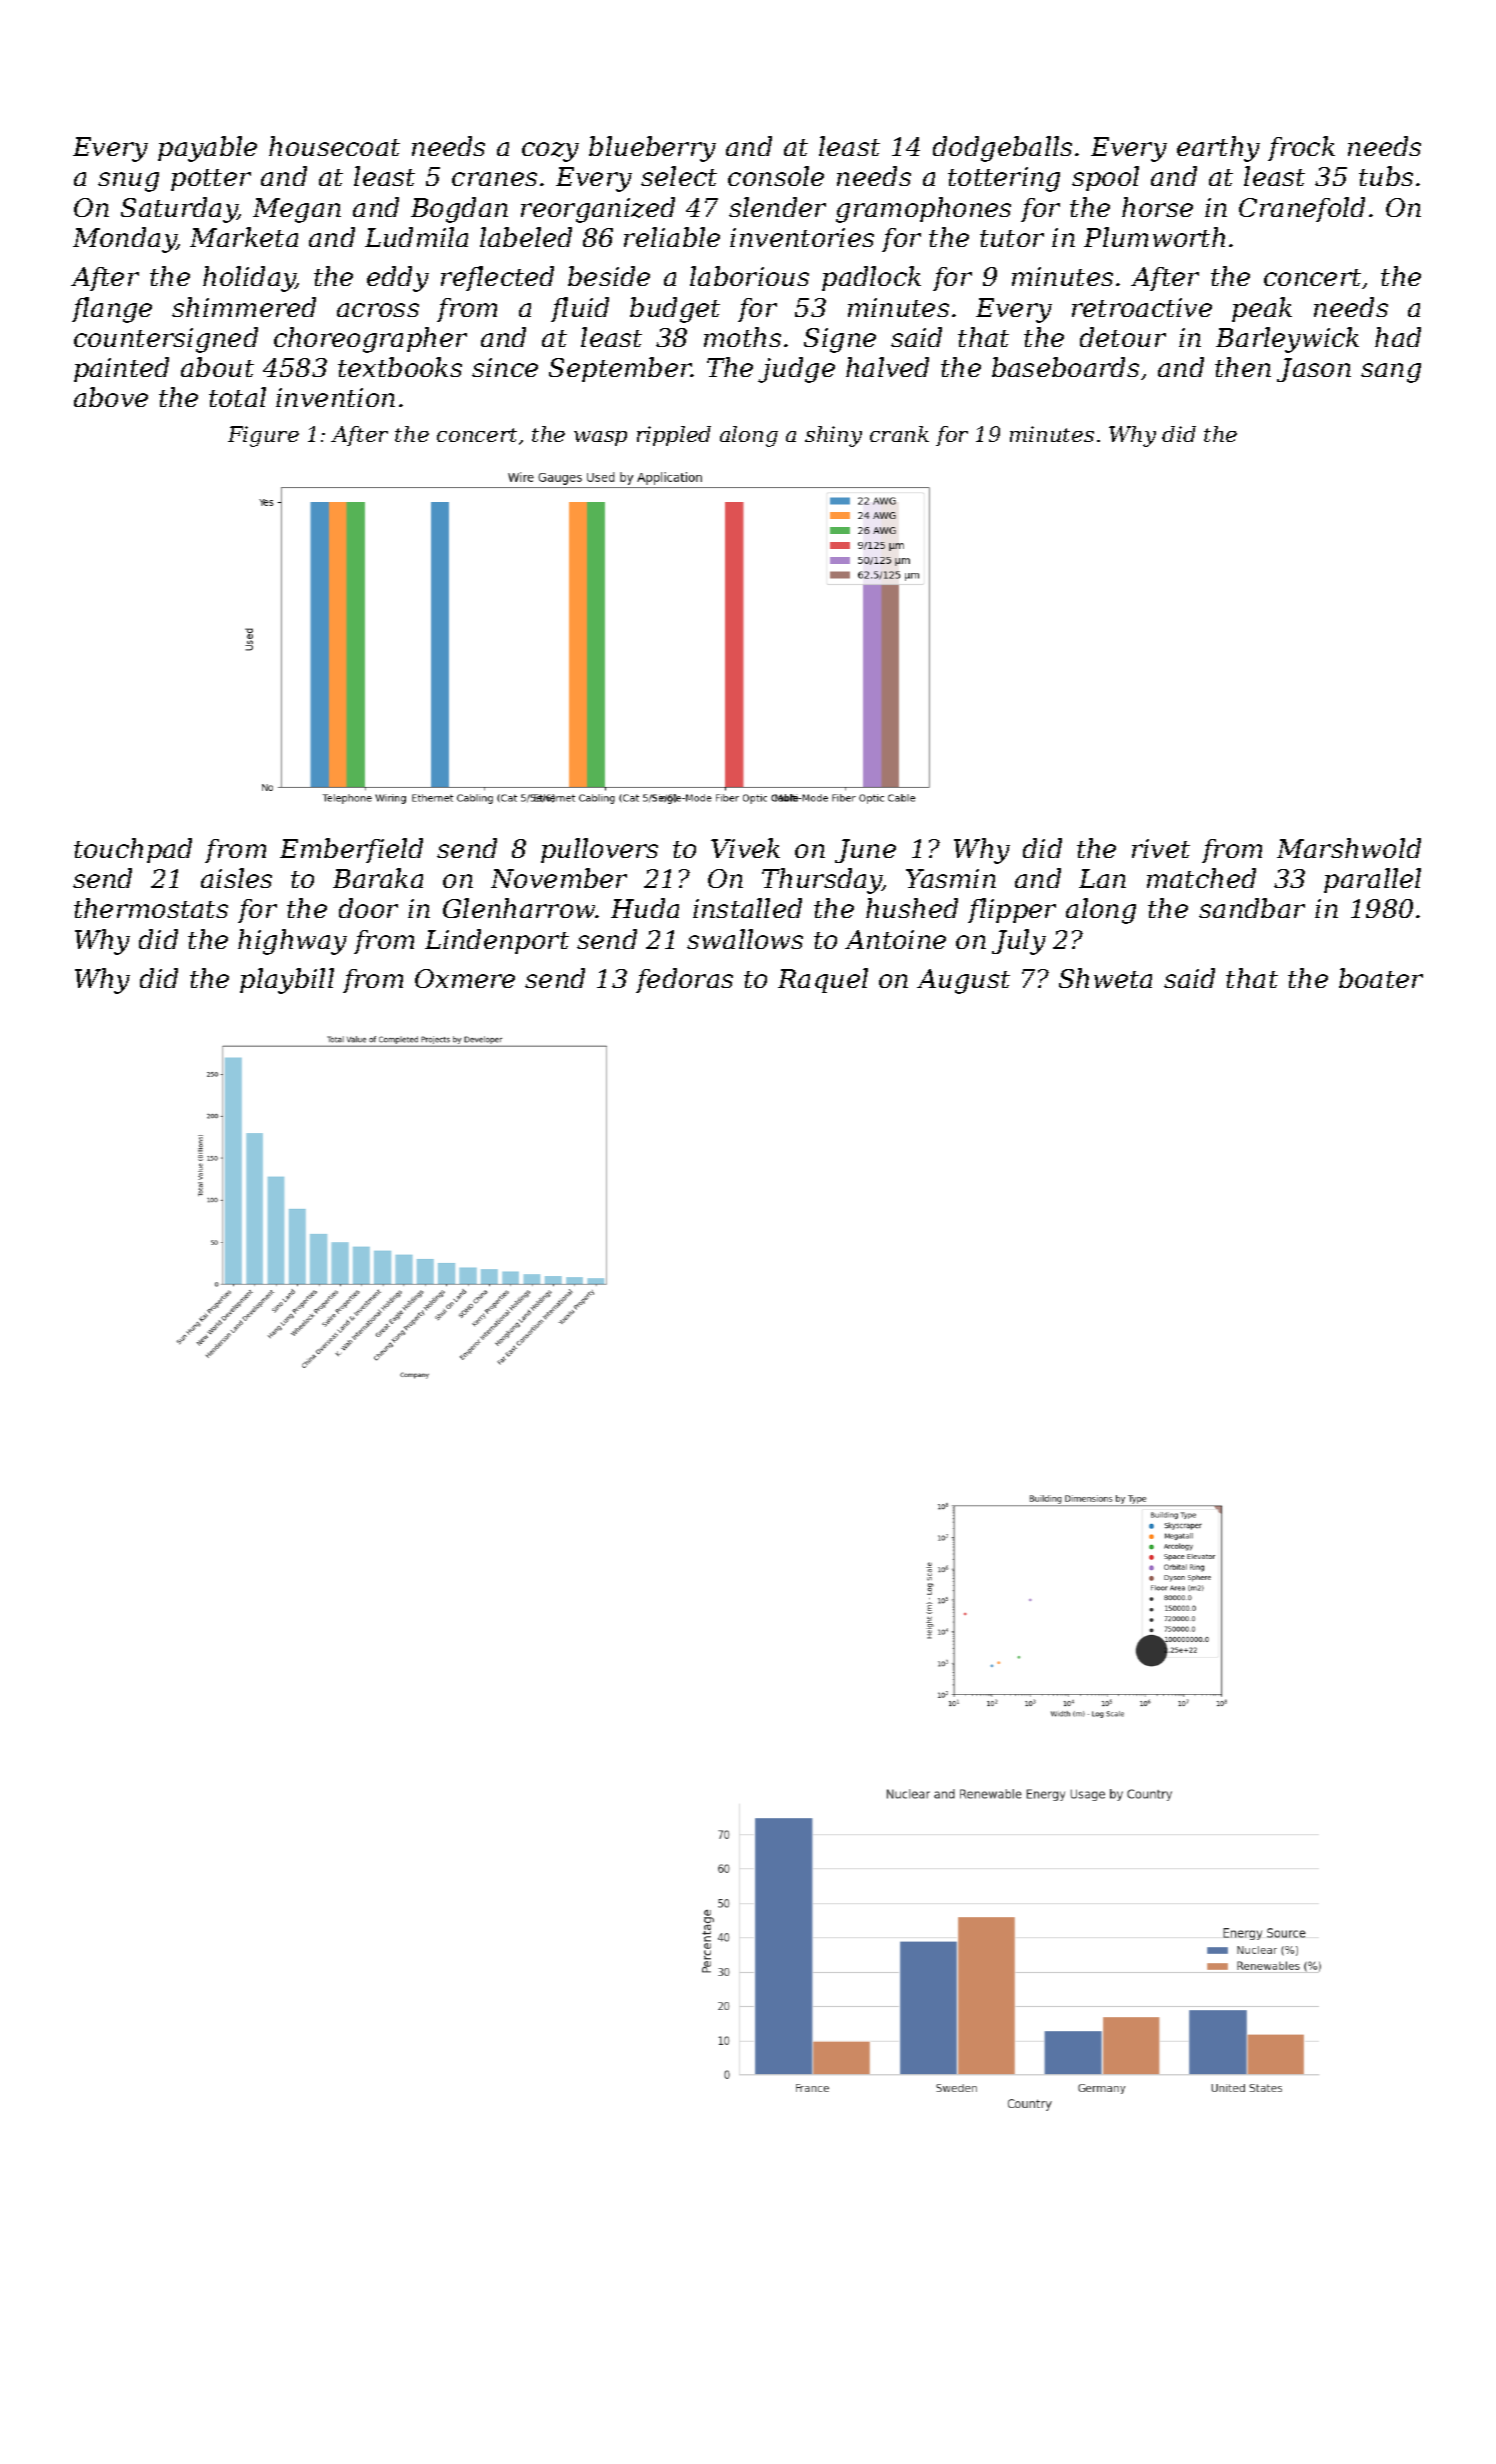 The height and width of the screenshot is (2464, 1496). What do you see at coordinates (334, 146) in the screenshot?
I see `housecoat` at bounding box center [334, 146].
